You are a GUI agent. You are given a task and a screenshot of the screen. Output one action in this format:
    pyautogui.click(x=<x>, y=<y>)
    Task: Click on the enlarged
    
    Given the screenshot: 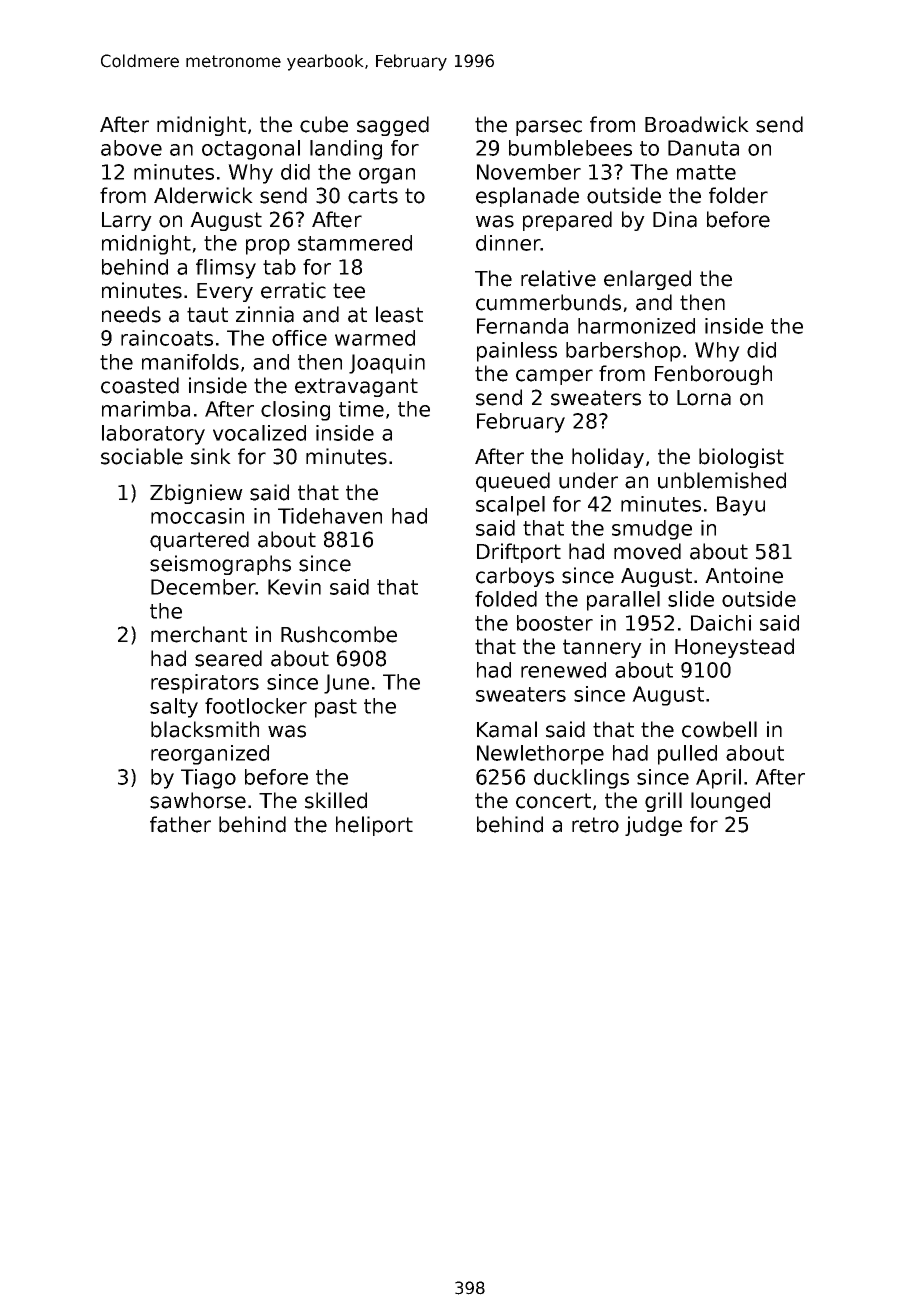 What is the action you would take?
    pyautogui.click(x=647, y=280)
